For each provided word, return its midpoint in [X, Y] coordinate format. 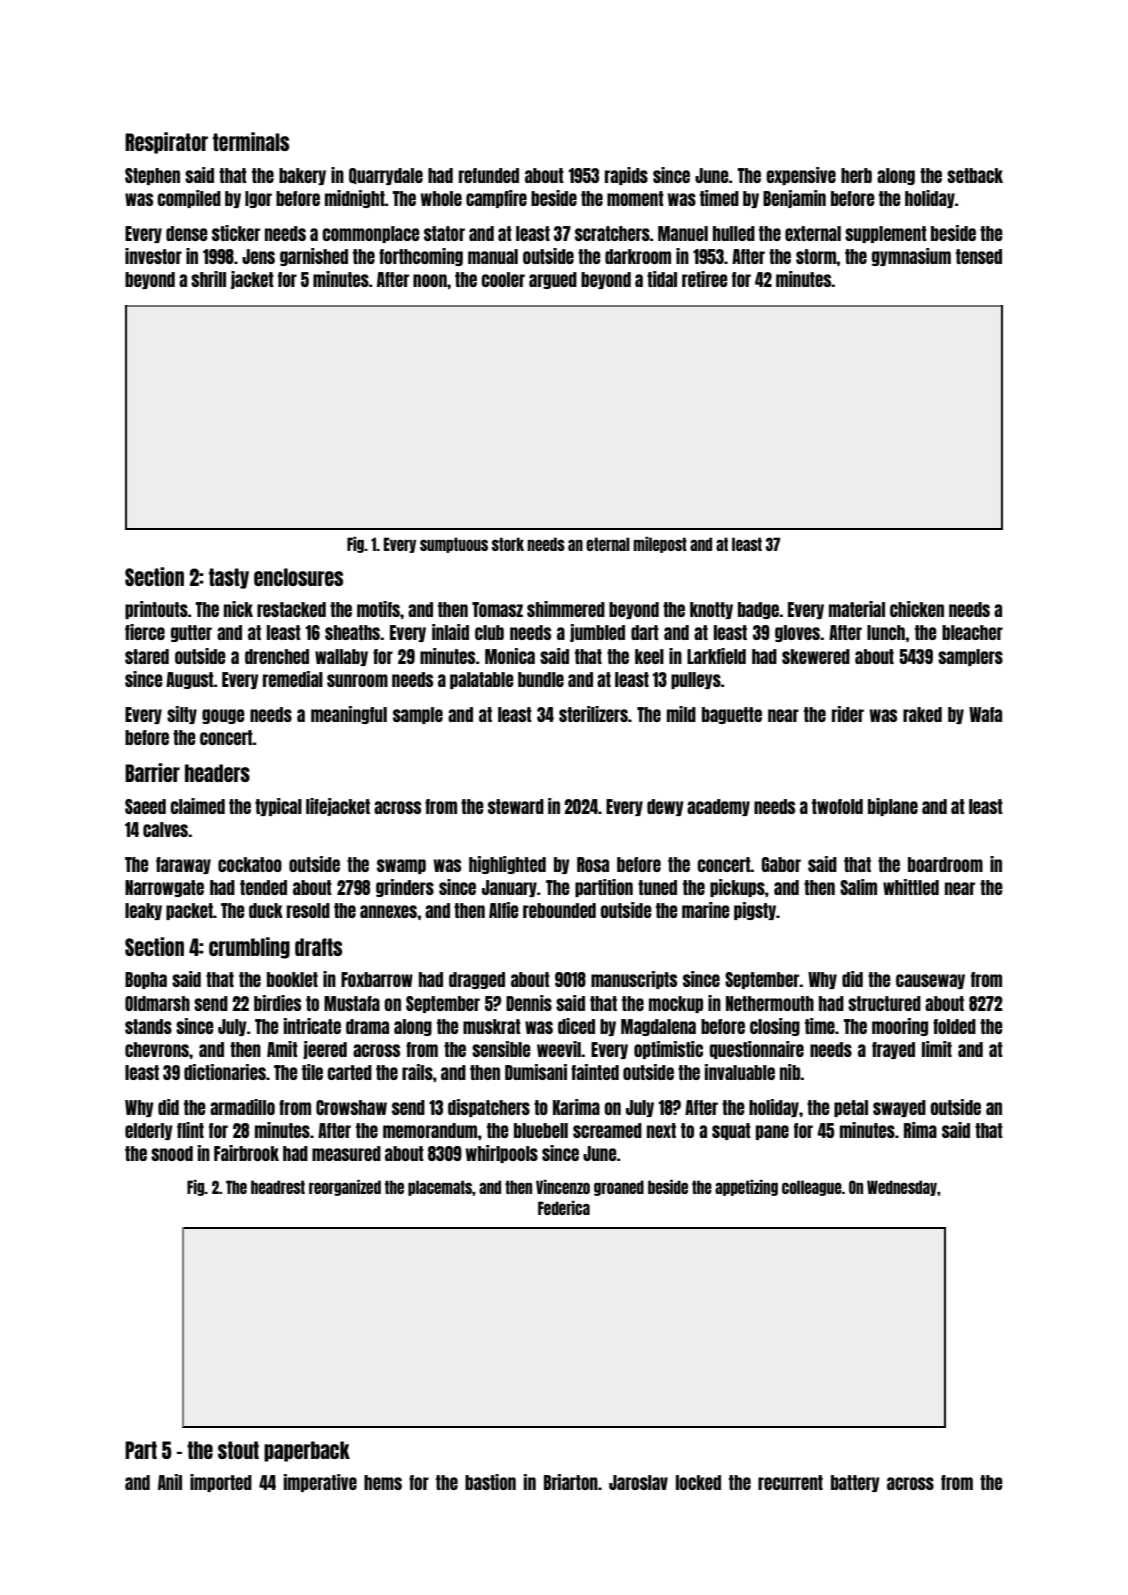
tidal [662, 279]
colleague [812, 1188]
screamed [607, 1130]
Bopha [146, 980]
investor [153, 256]
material [857, 609]
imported [221, 1483]
